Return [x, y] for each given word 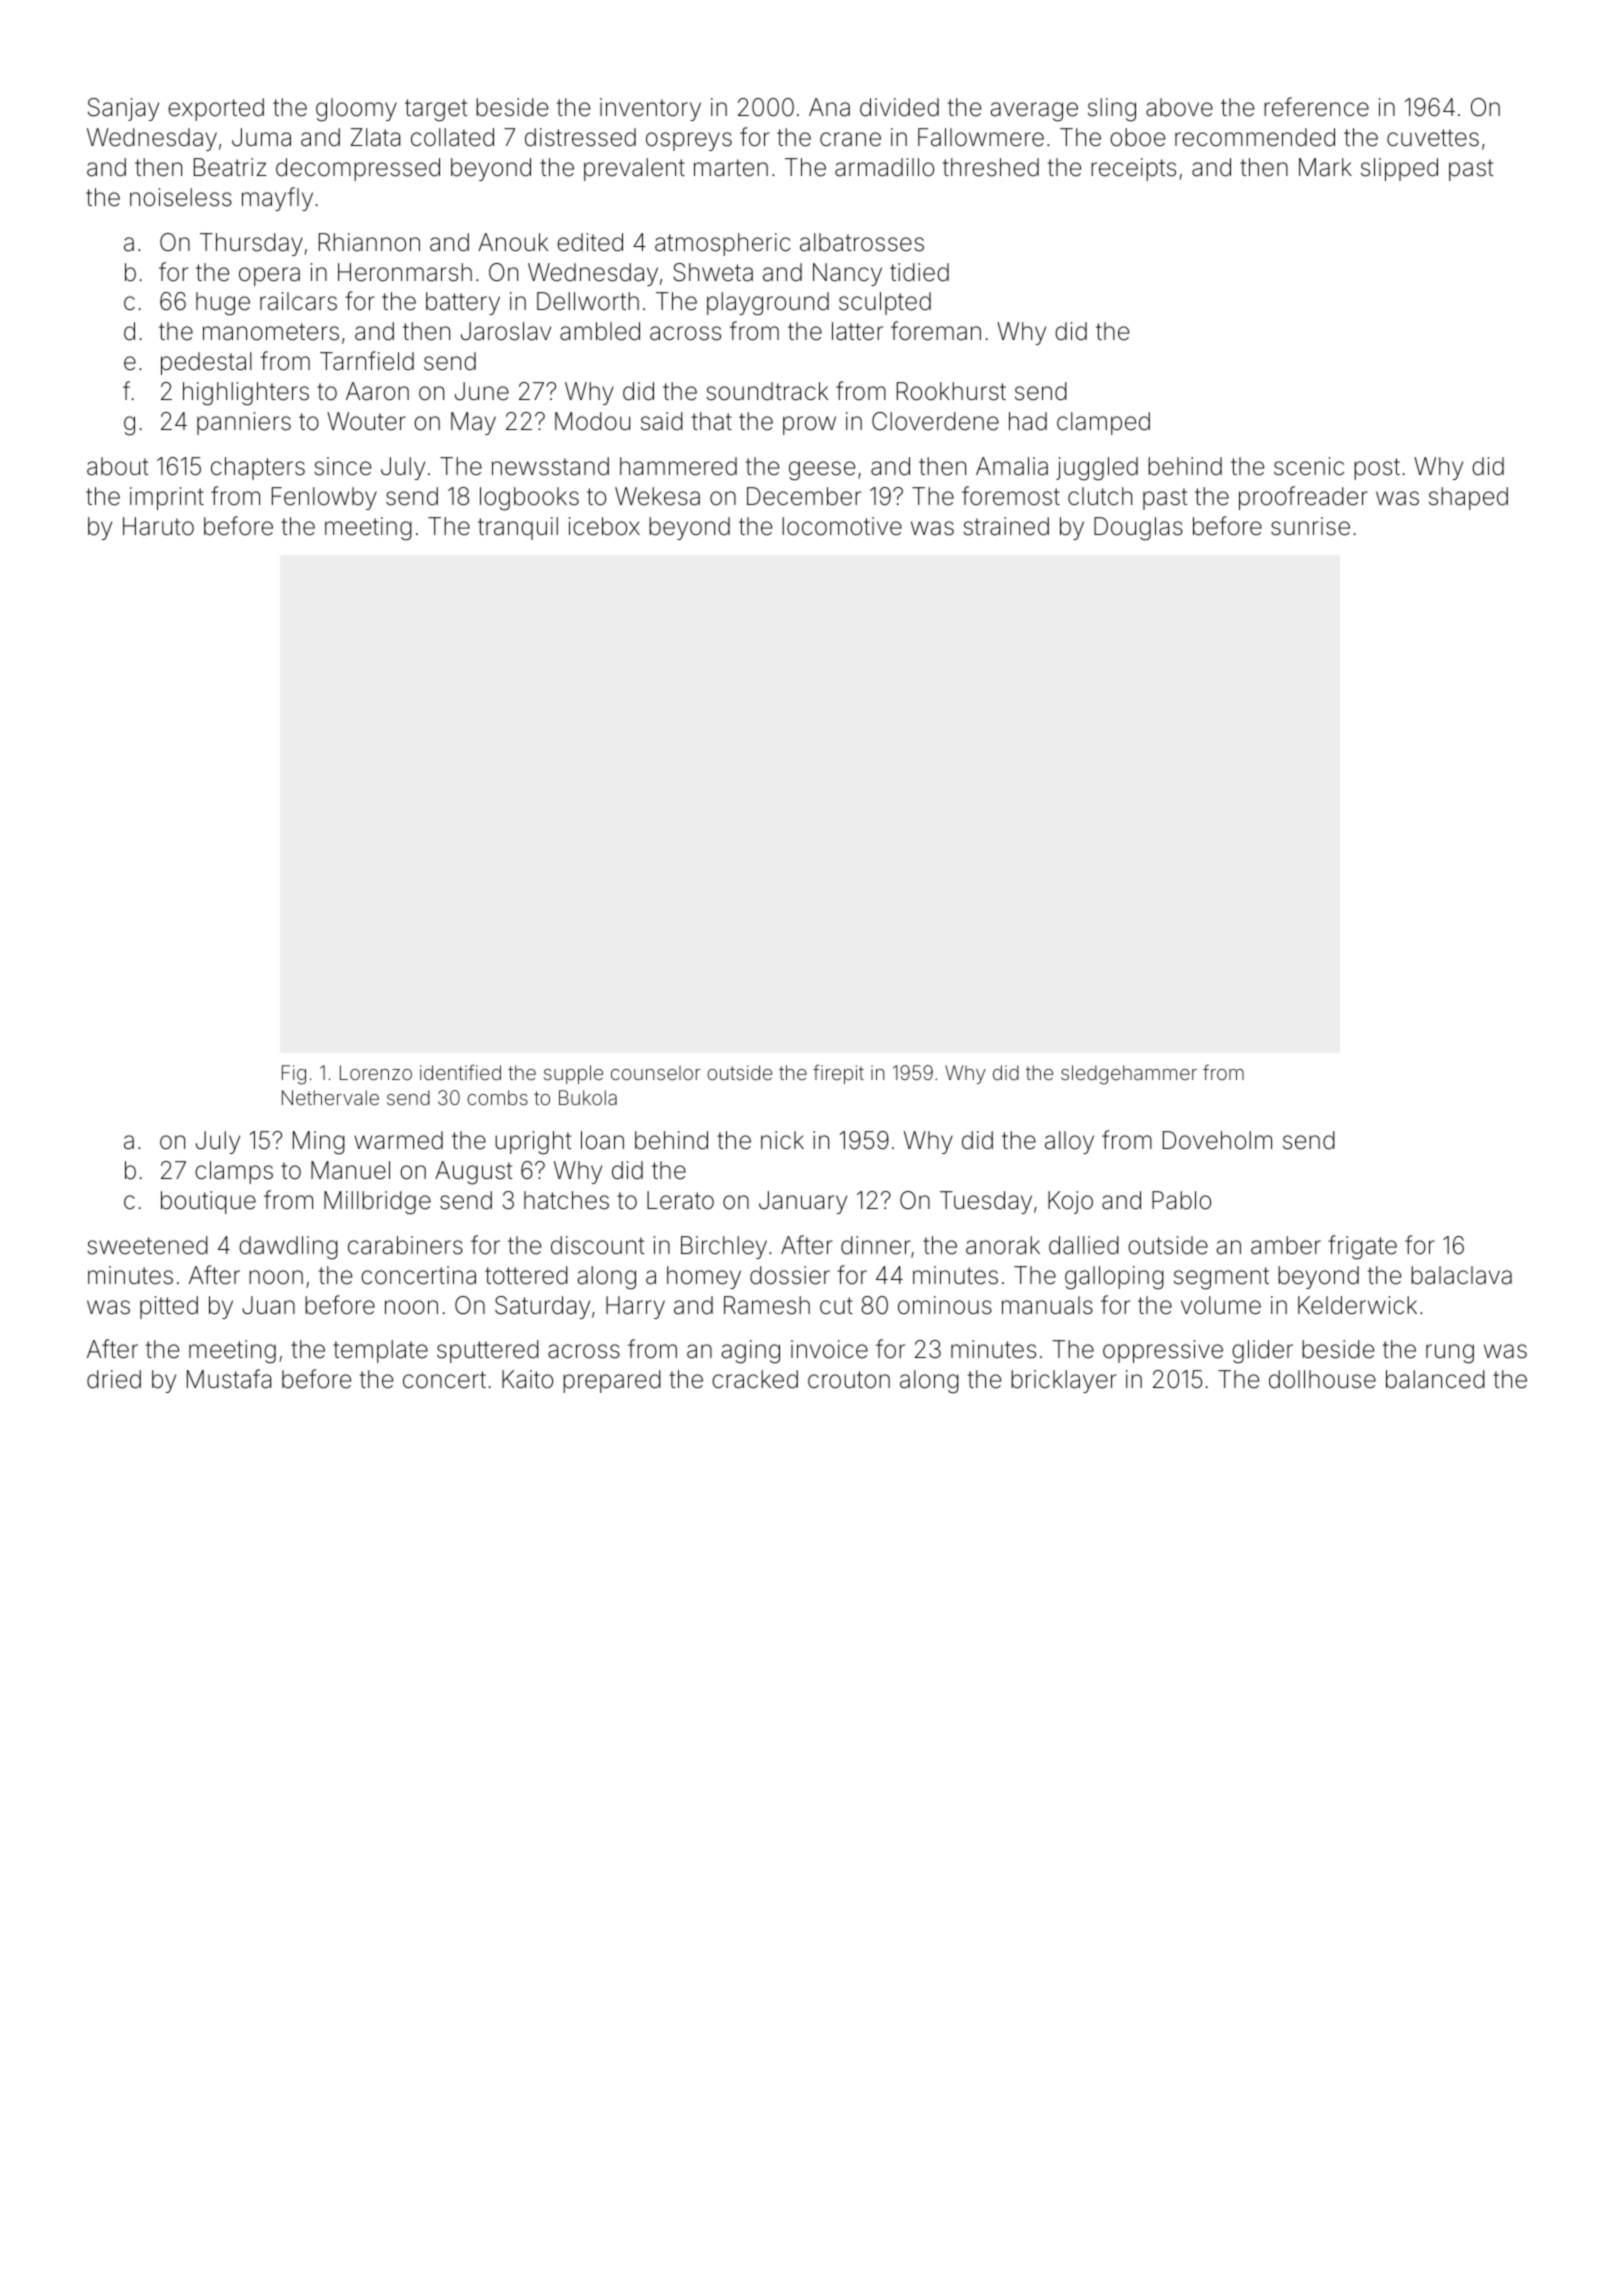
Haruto [158, 526]
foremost [1011, 496]
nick [782, 1140]
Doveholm [1217, 1140]
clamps [234, 1172]
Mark [1325, 167]
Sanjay [123, 109]
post [1377, 469]
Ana [829, 107]
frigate [1362, 1247]
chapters [258, 468]
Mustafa [229, 1379]
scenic [1309, 466]
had [1028, 421]
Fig [294, 1075]
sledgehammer [1129, 1075]
